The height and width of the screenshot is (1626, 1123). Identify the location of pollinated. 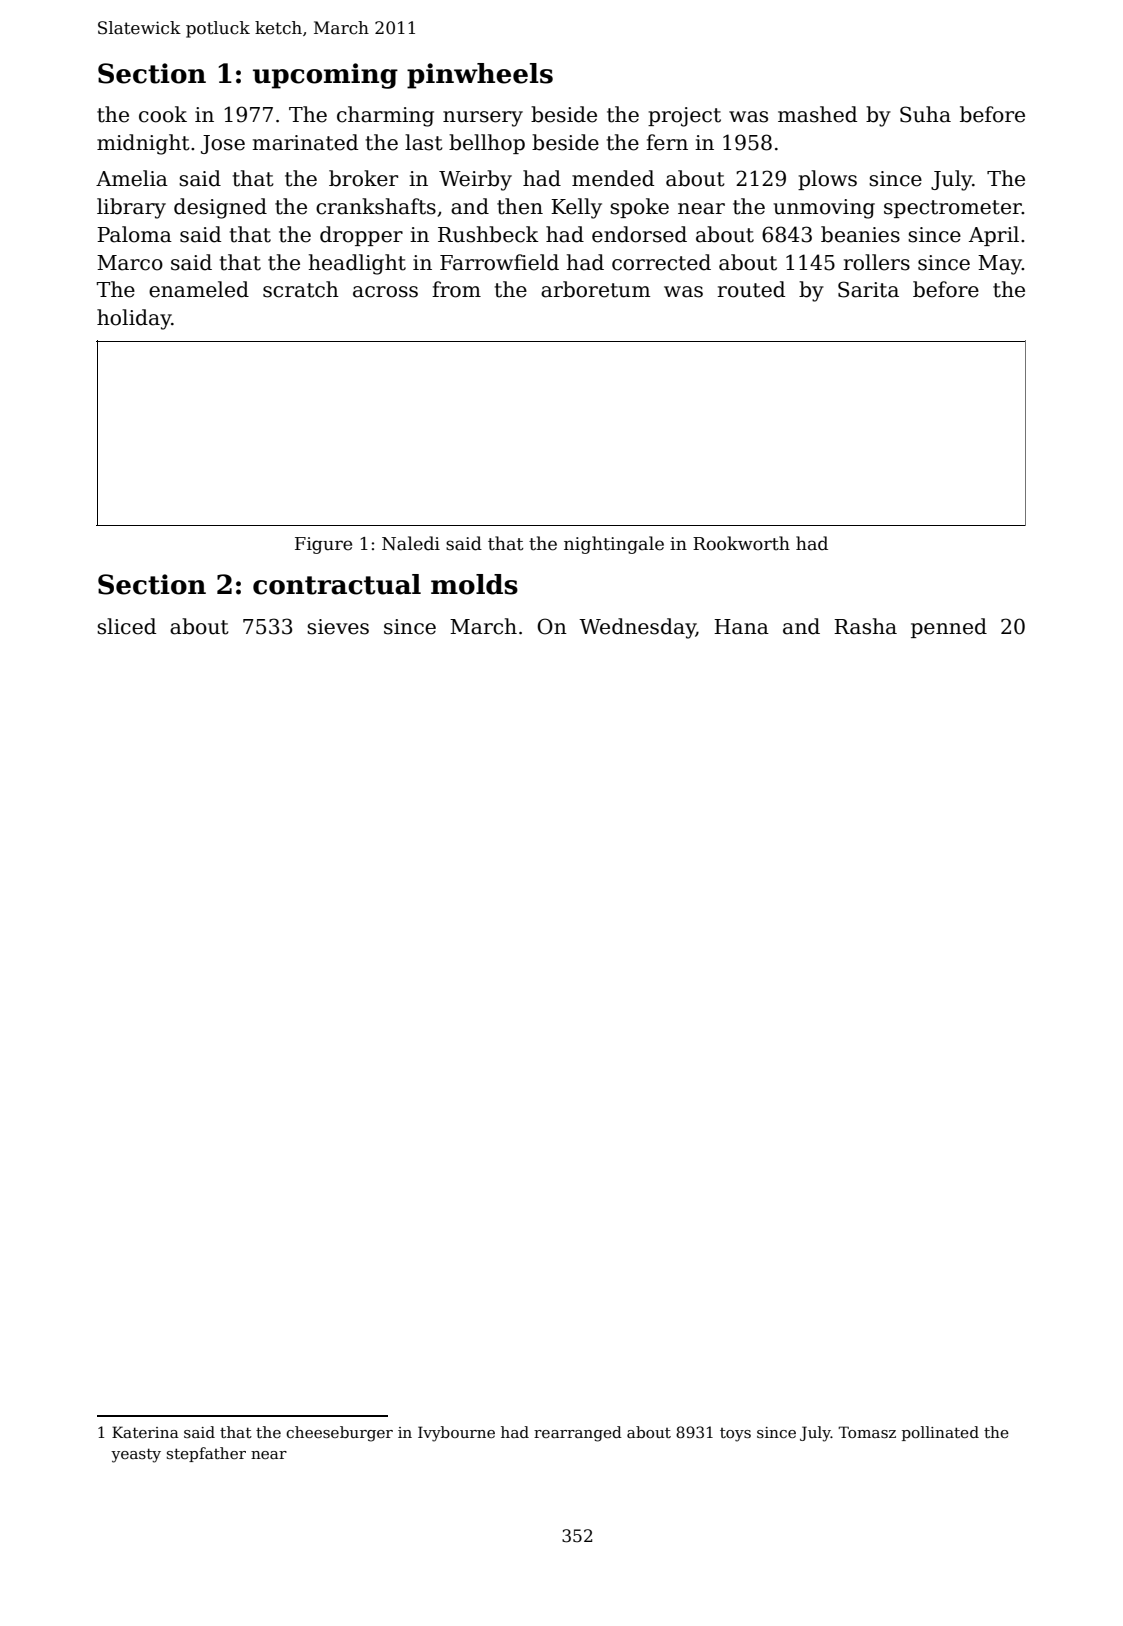
(940, 1433).
